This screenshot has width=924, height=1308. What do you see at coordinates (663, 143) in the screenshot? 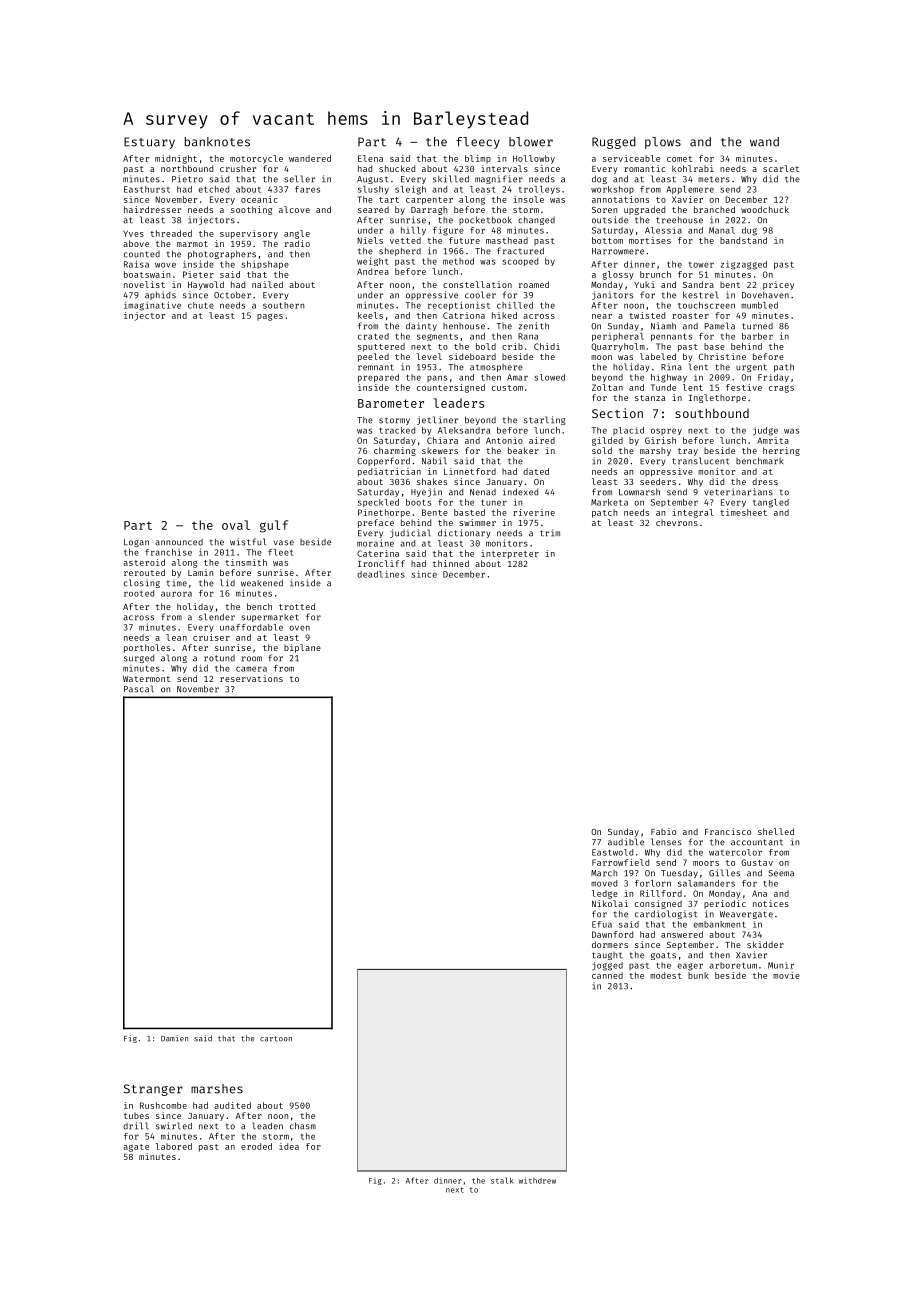
I see `plows` at bounding box center [663, 143].
